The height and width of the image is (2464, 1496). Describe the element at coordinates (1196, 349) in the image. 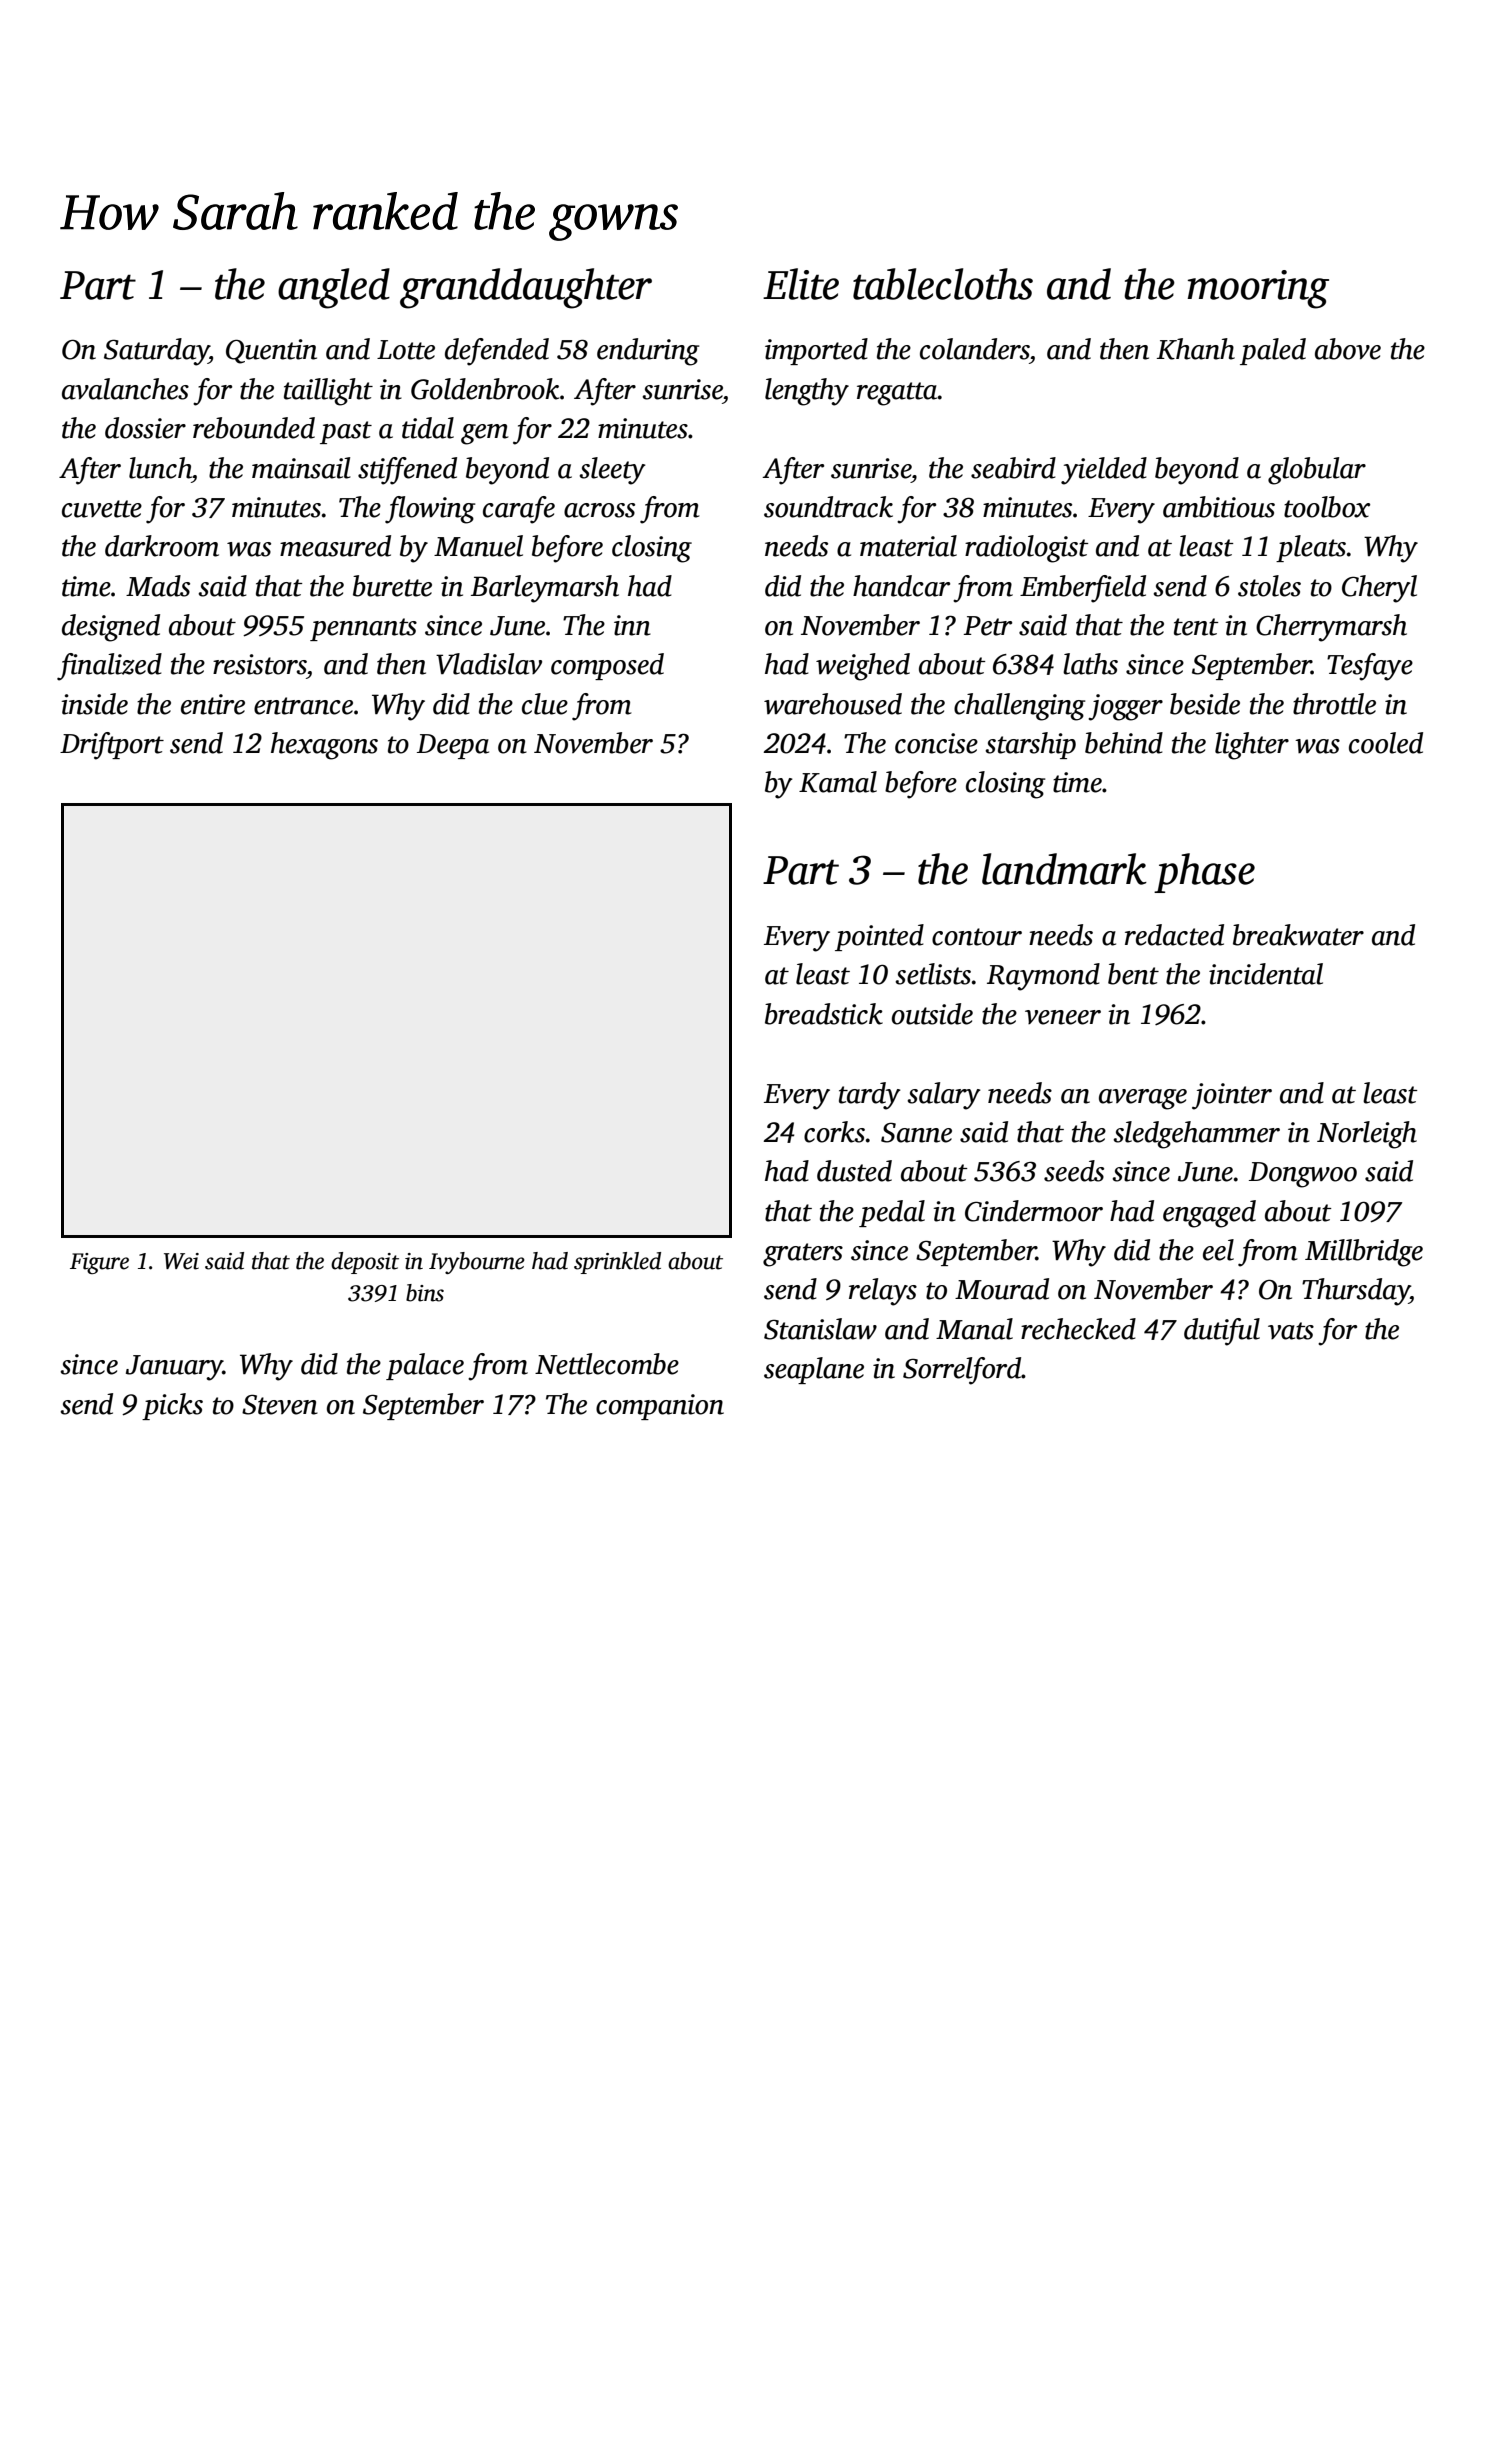

I see `Khanh` at that location.
